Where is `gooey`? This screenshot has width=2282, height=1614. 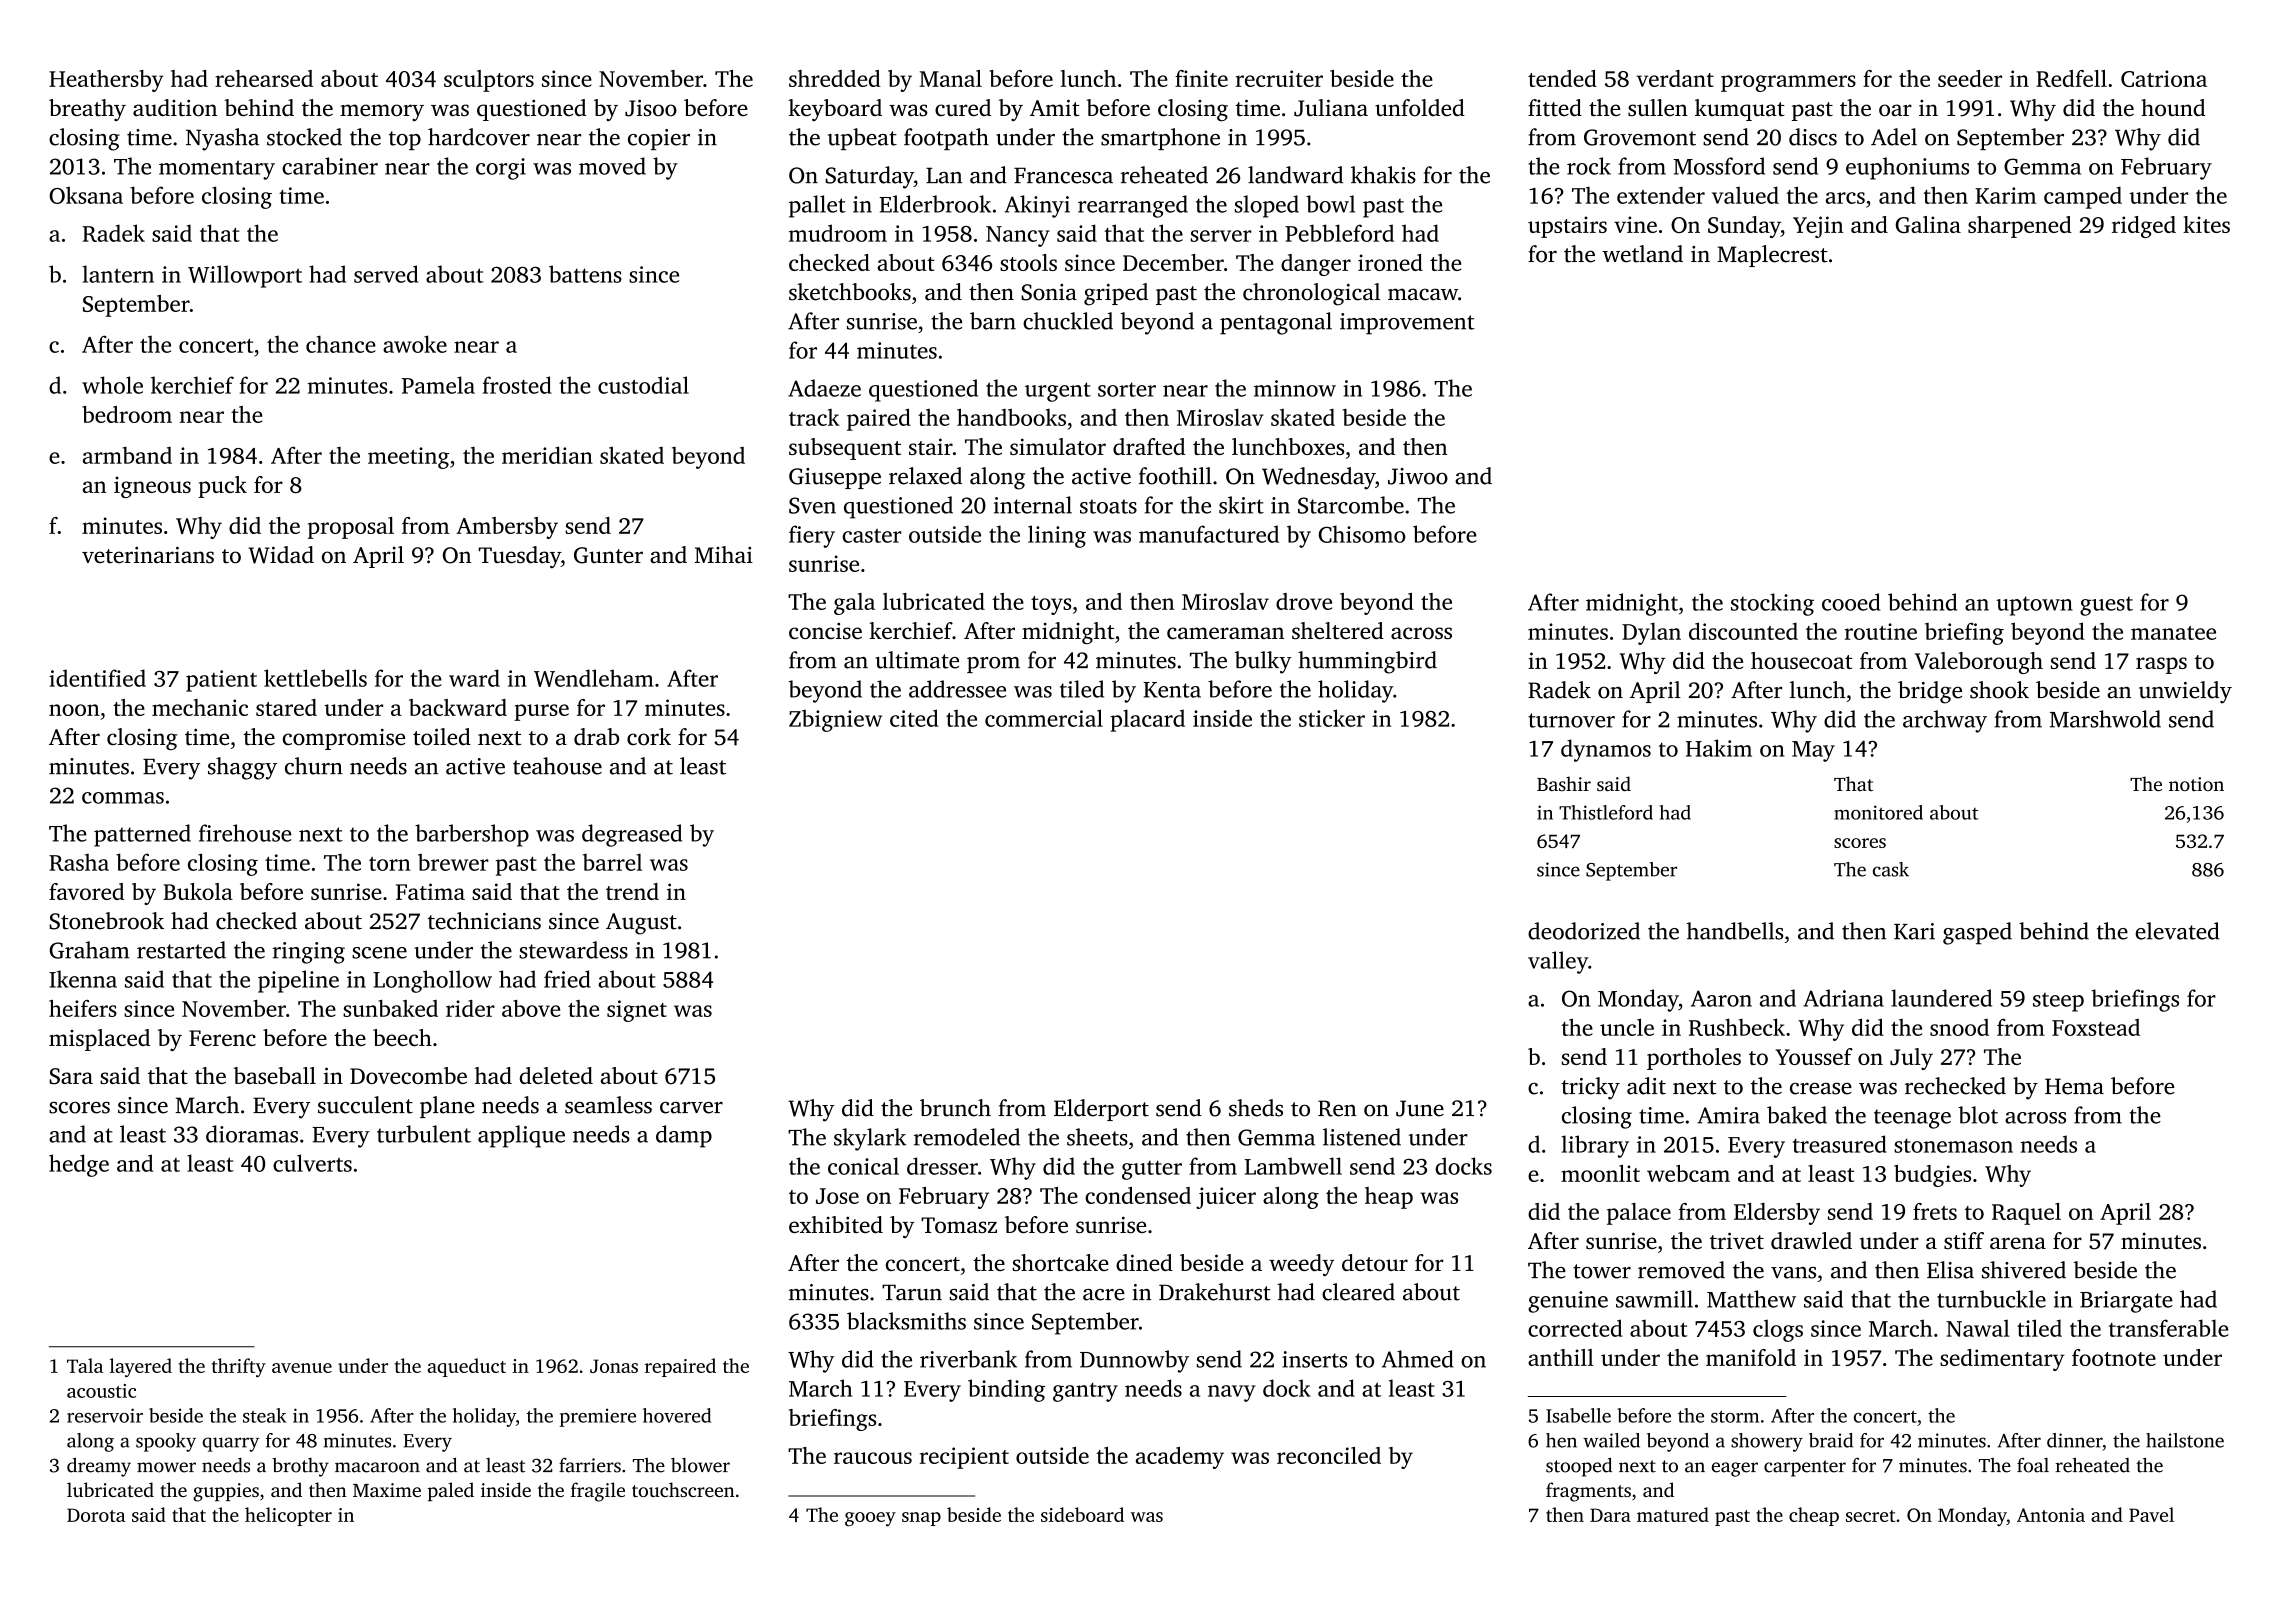
gooey is located at coordinates (870, 1519).
